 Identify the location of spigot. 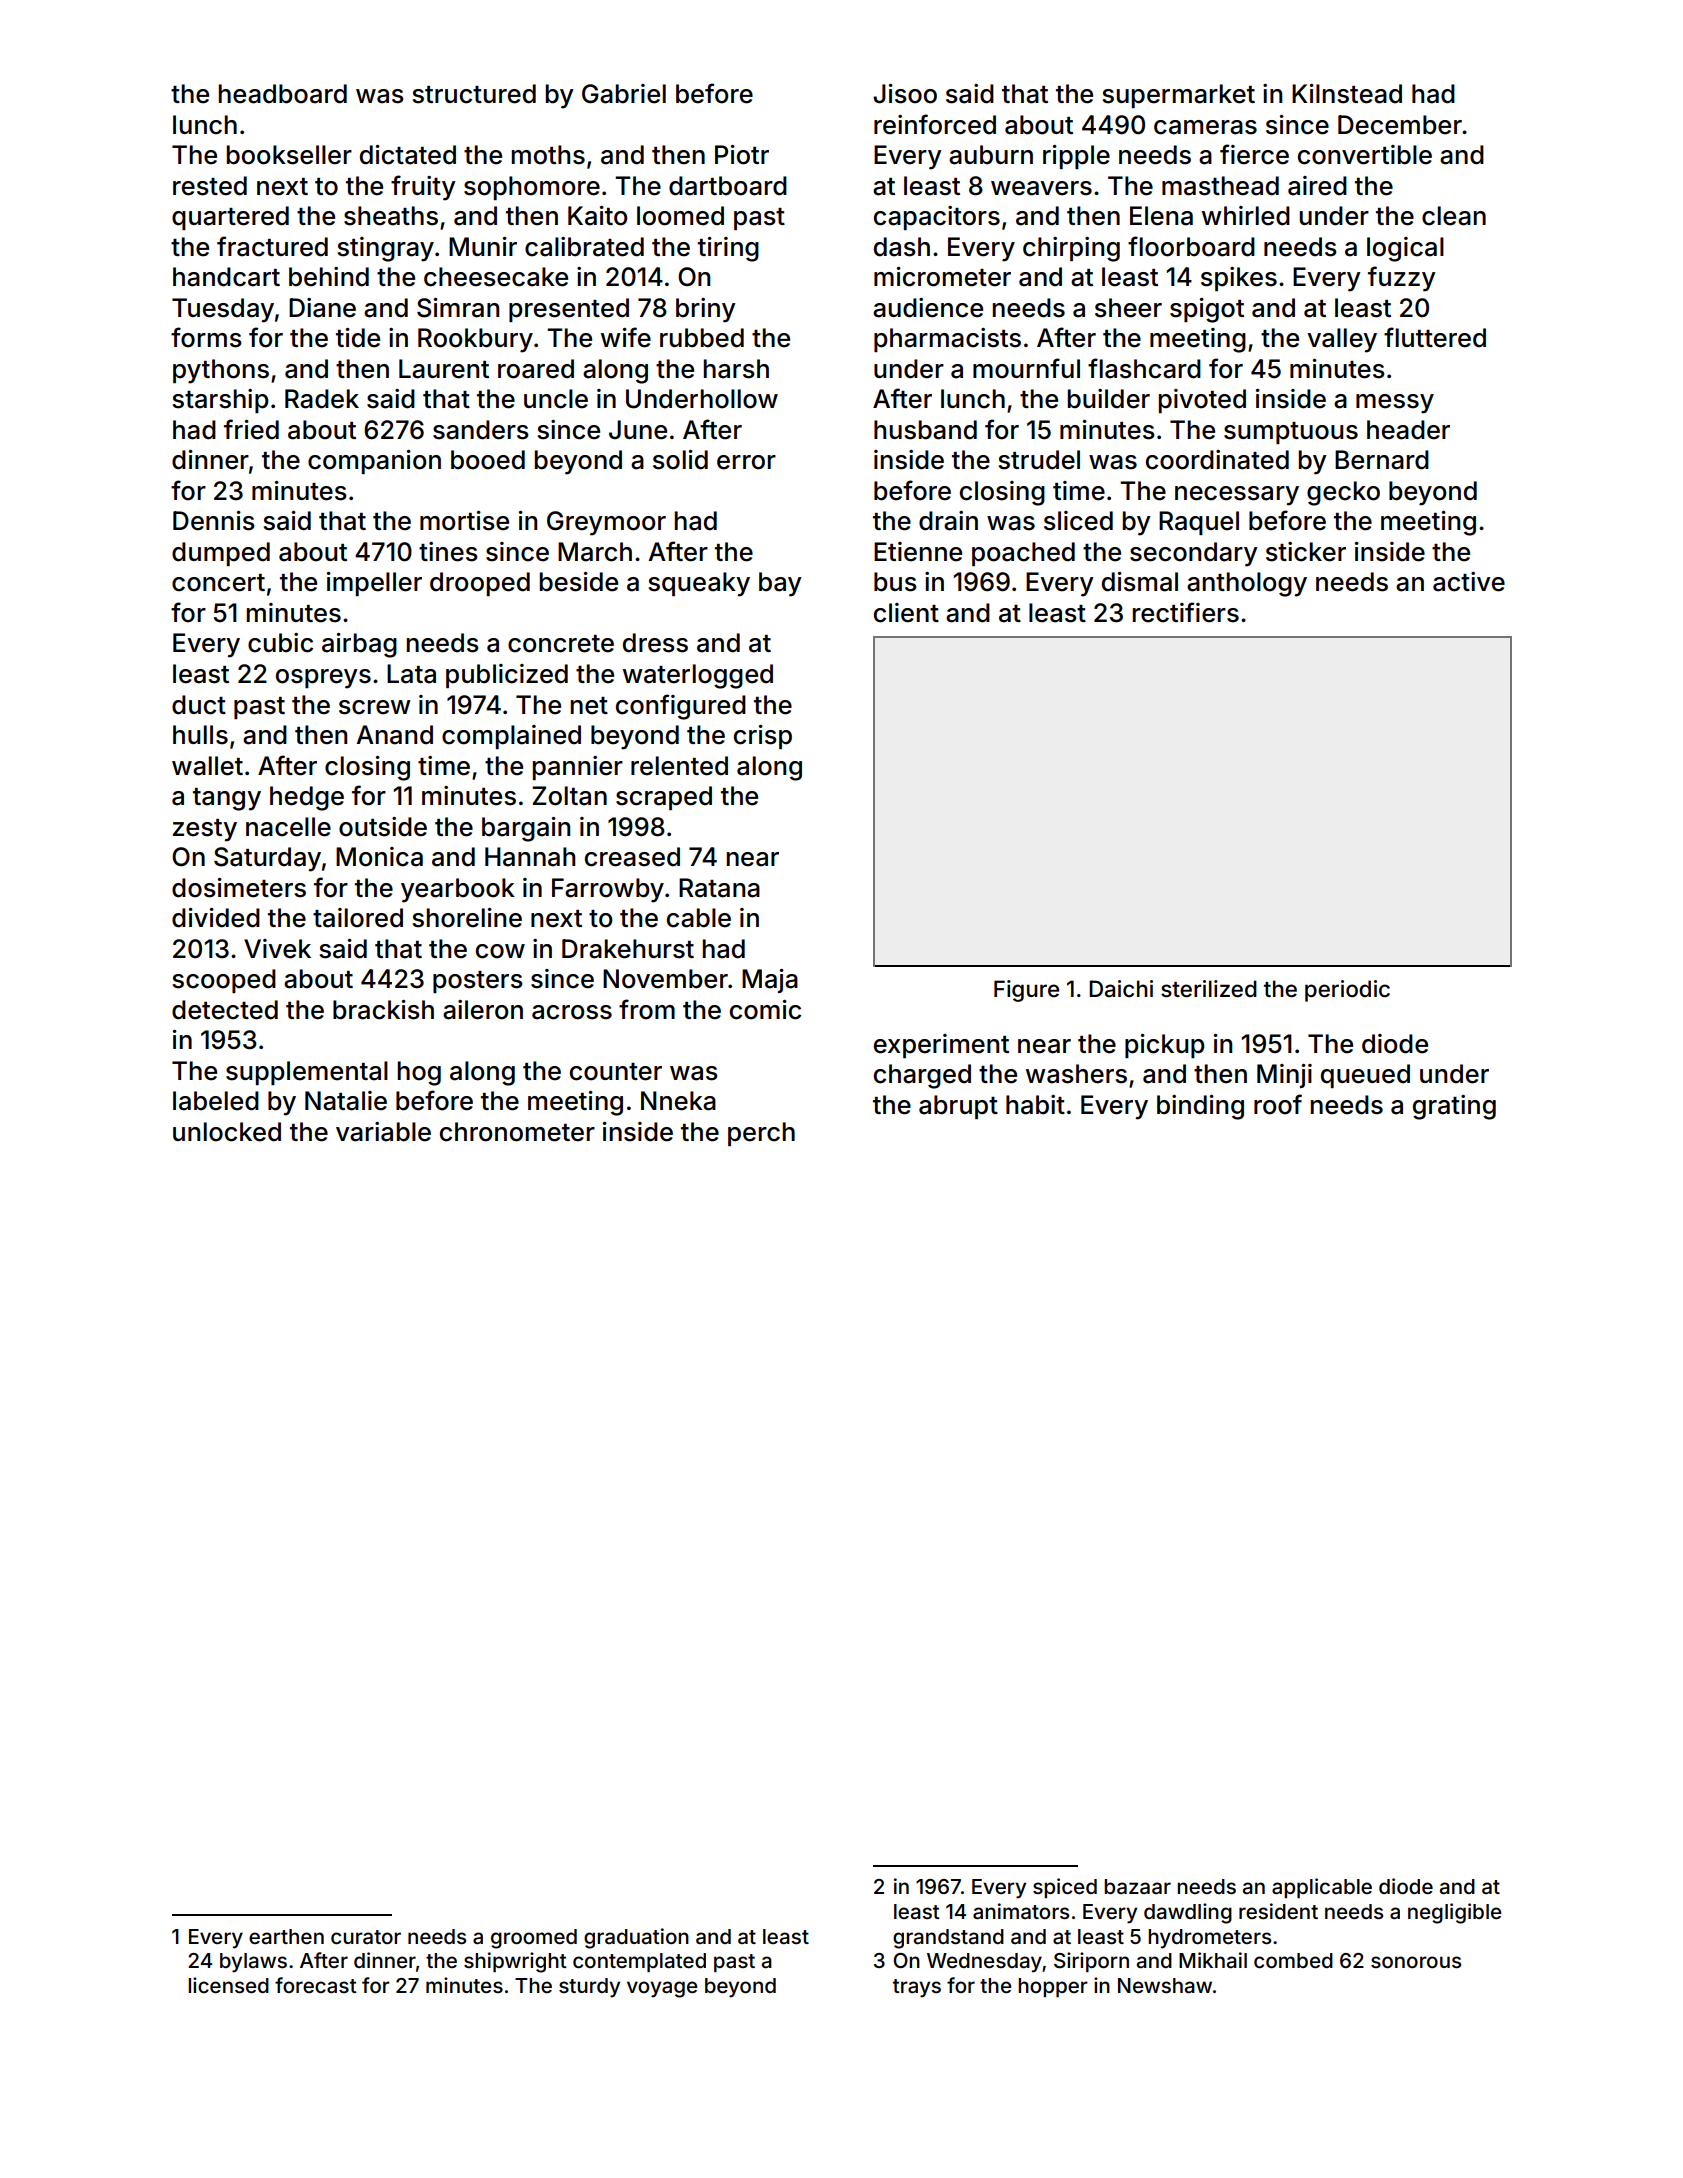
(1207, 310).
